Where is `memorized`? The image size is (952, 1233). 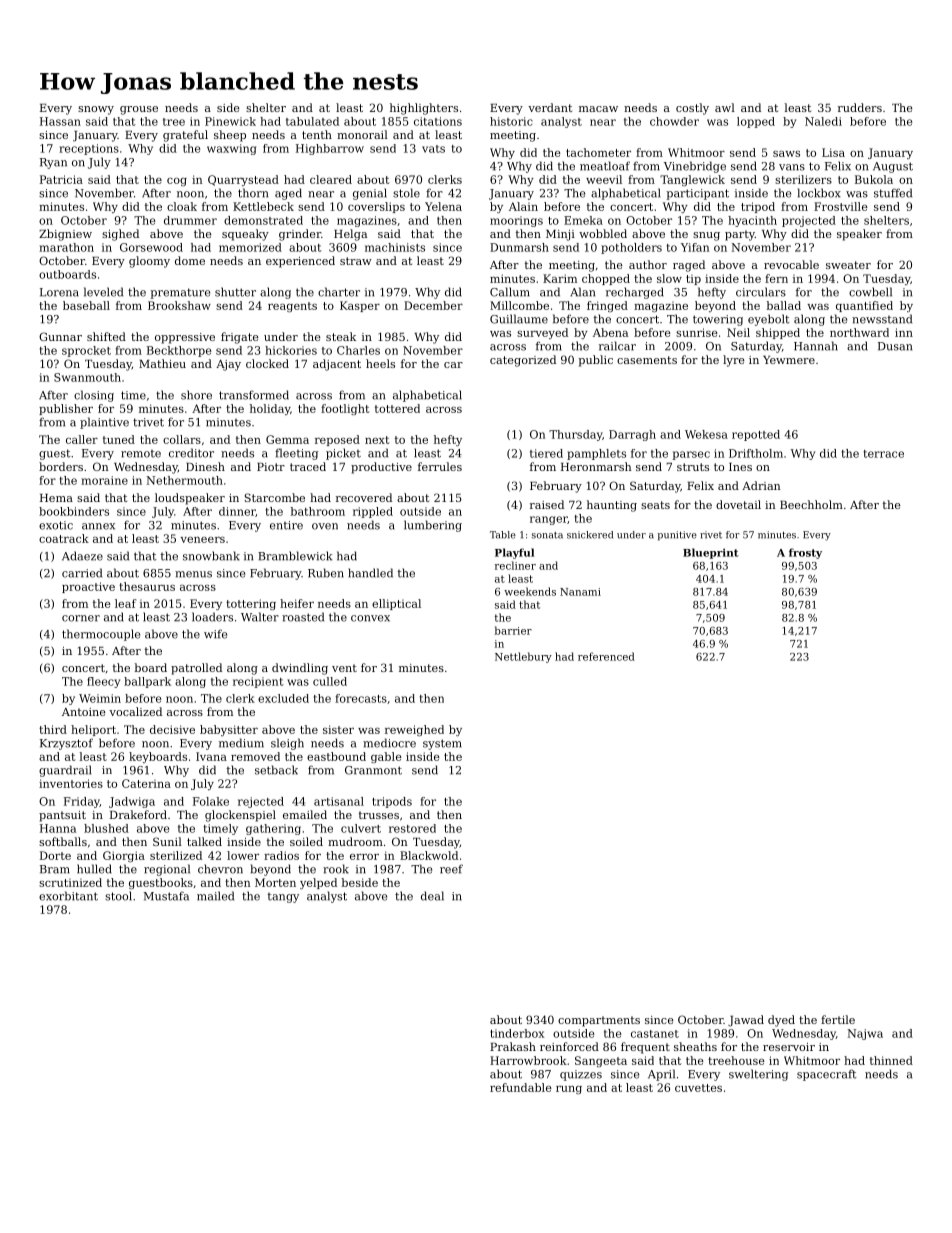 memorized is located at coordinates (250, 247).
